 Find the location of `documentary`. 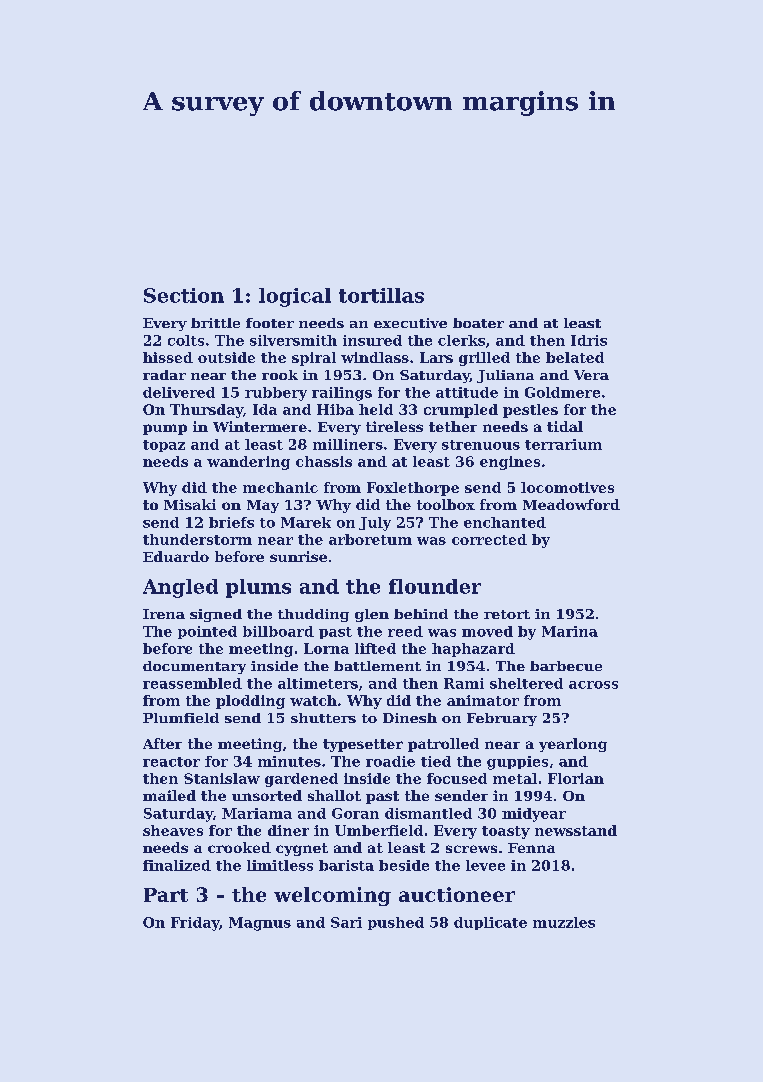

documentary is located at coordinates (194, 667).
